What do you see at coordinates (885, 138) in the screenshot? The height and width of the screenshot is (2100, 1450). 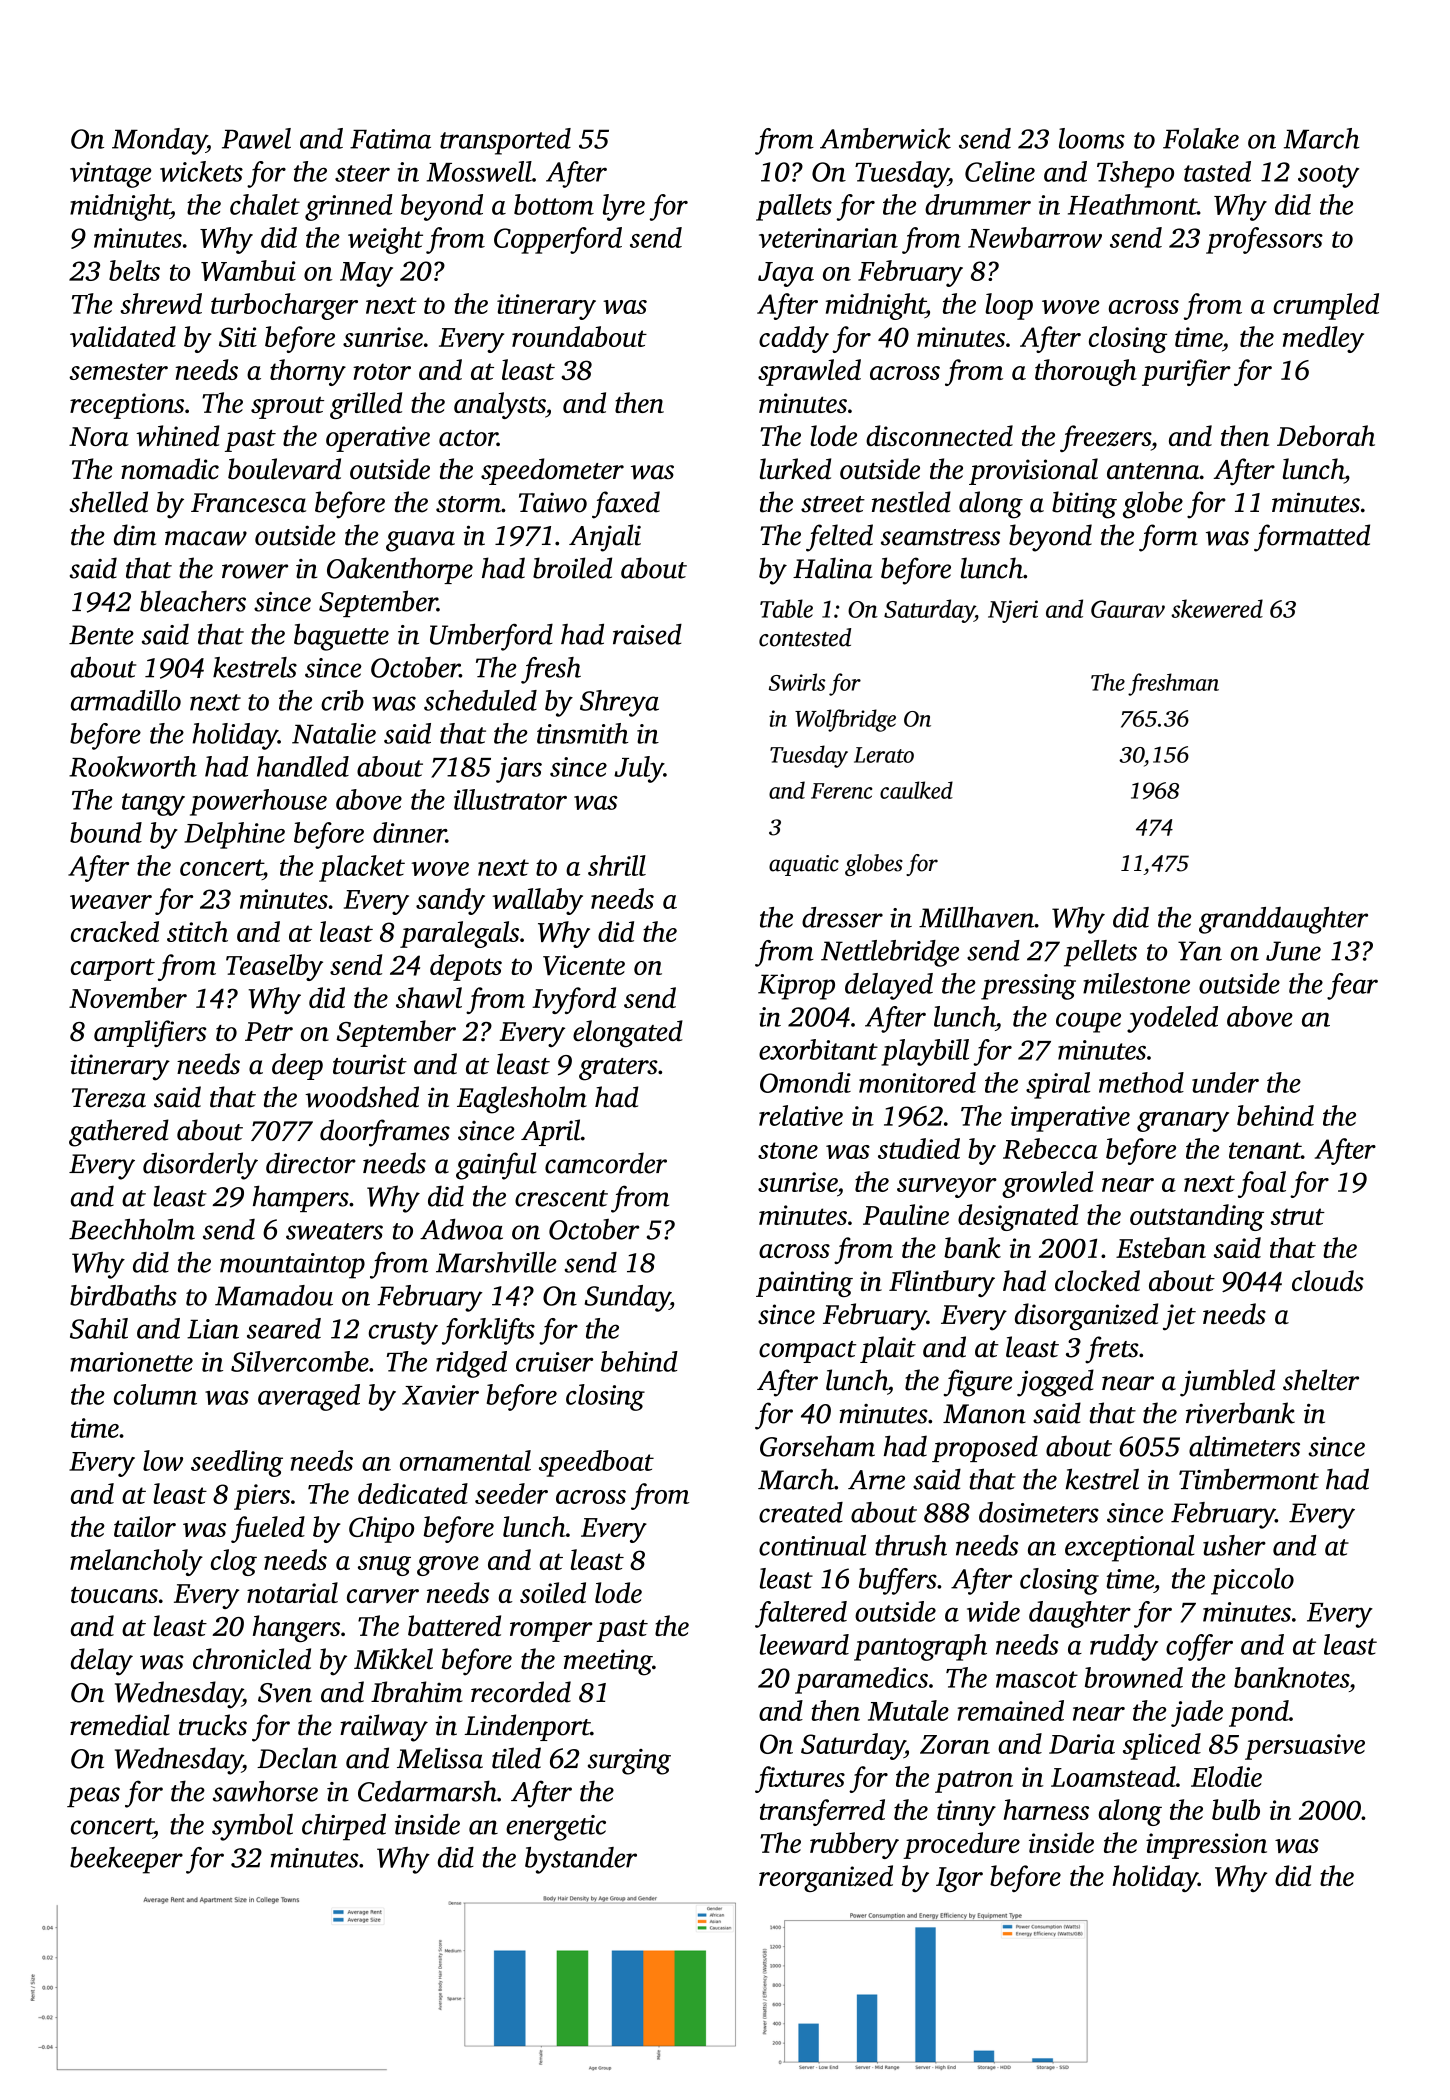 I see `Amberwick` at bounding box center [885, 138].
